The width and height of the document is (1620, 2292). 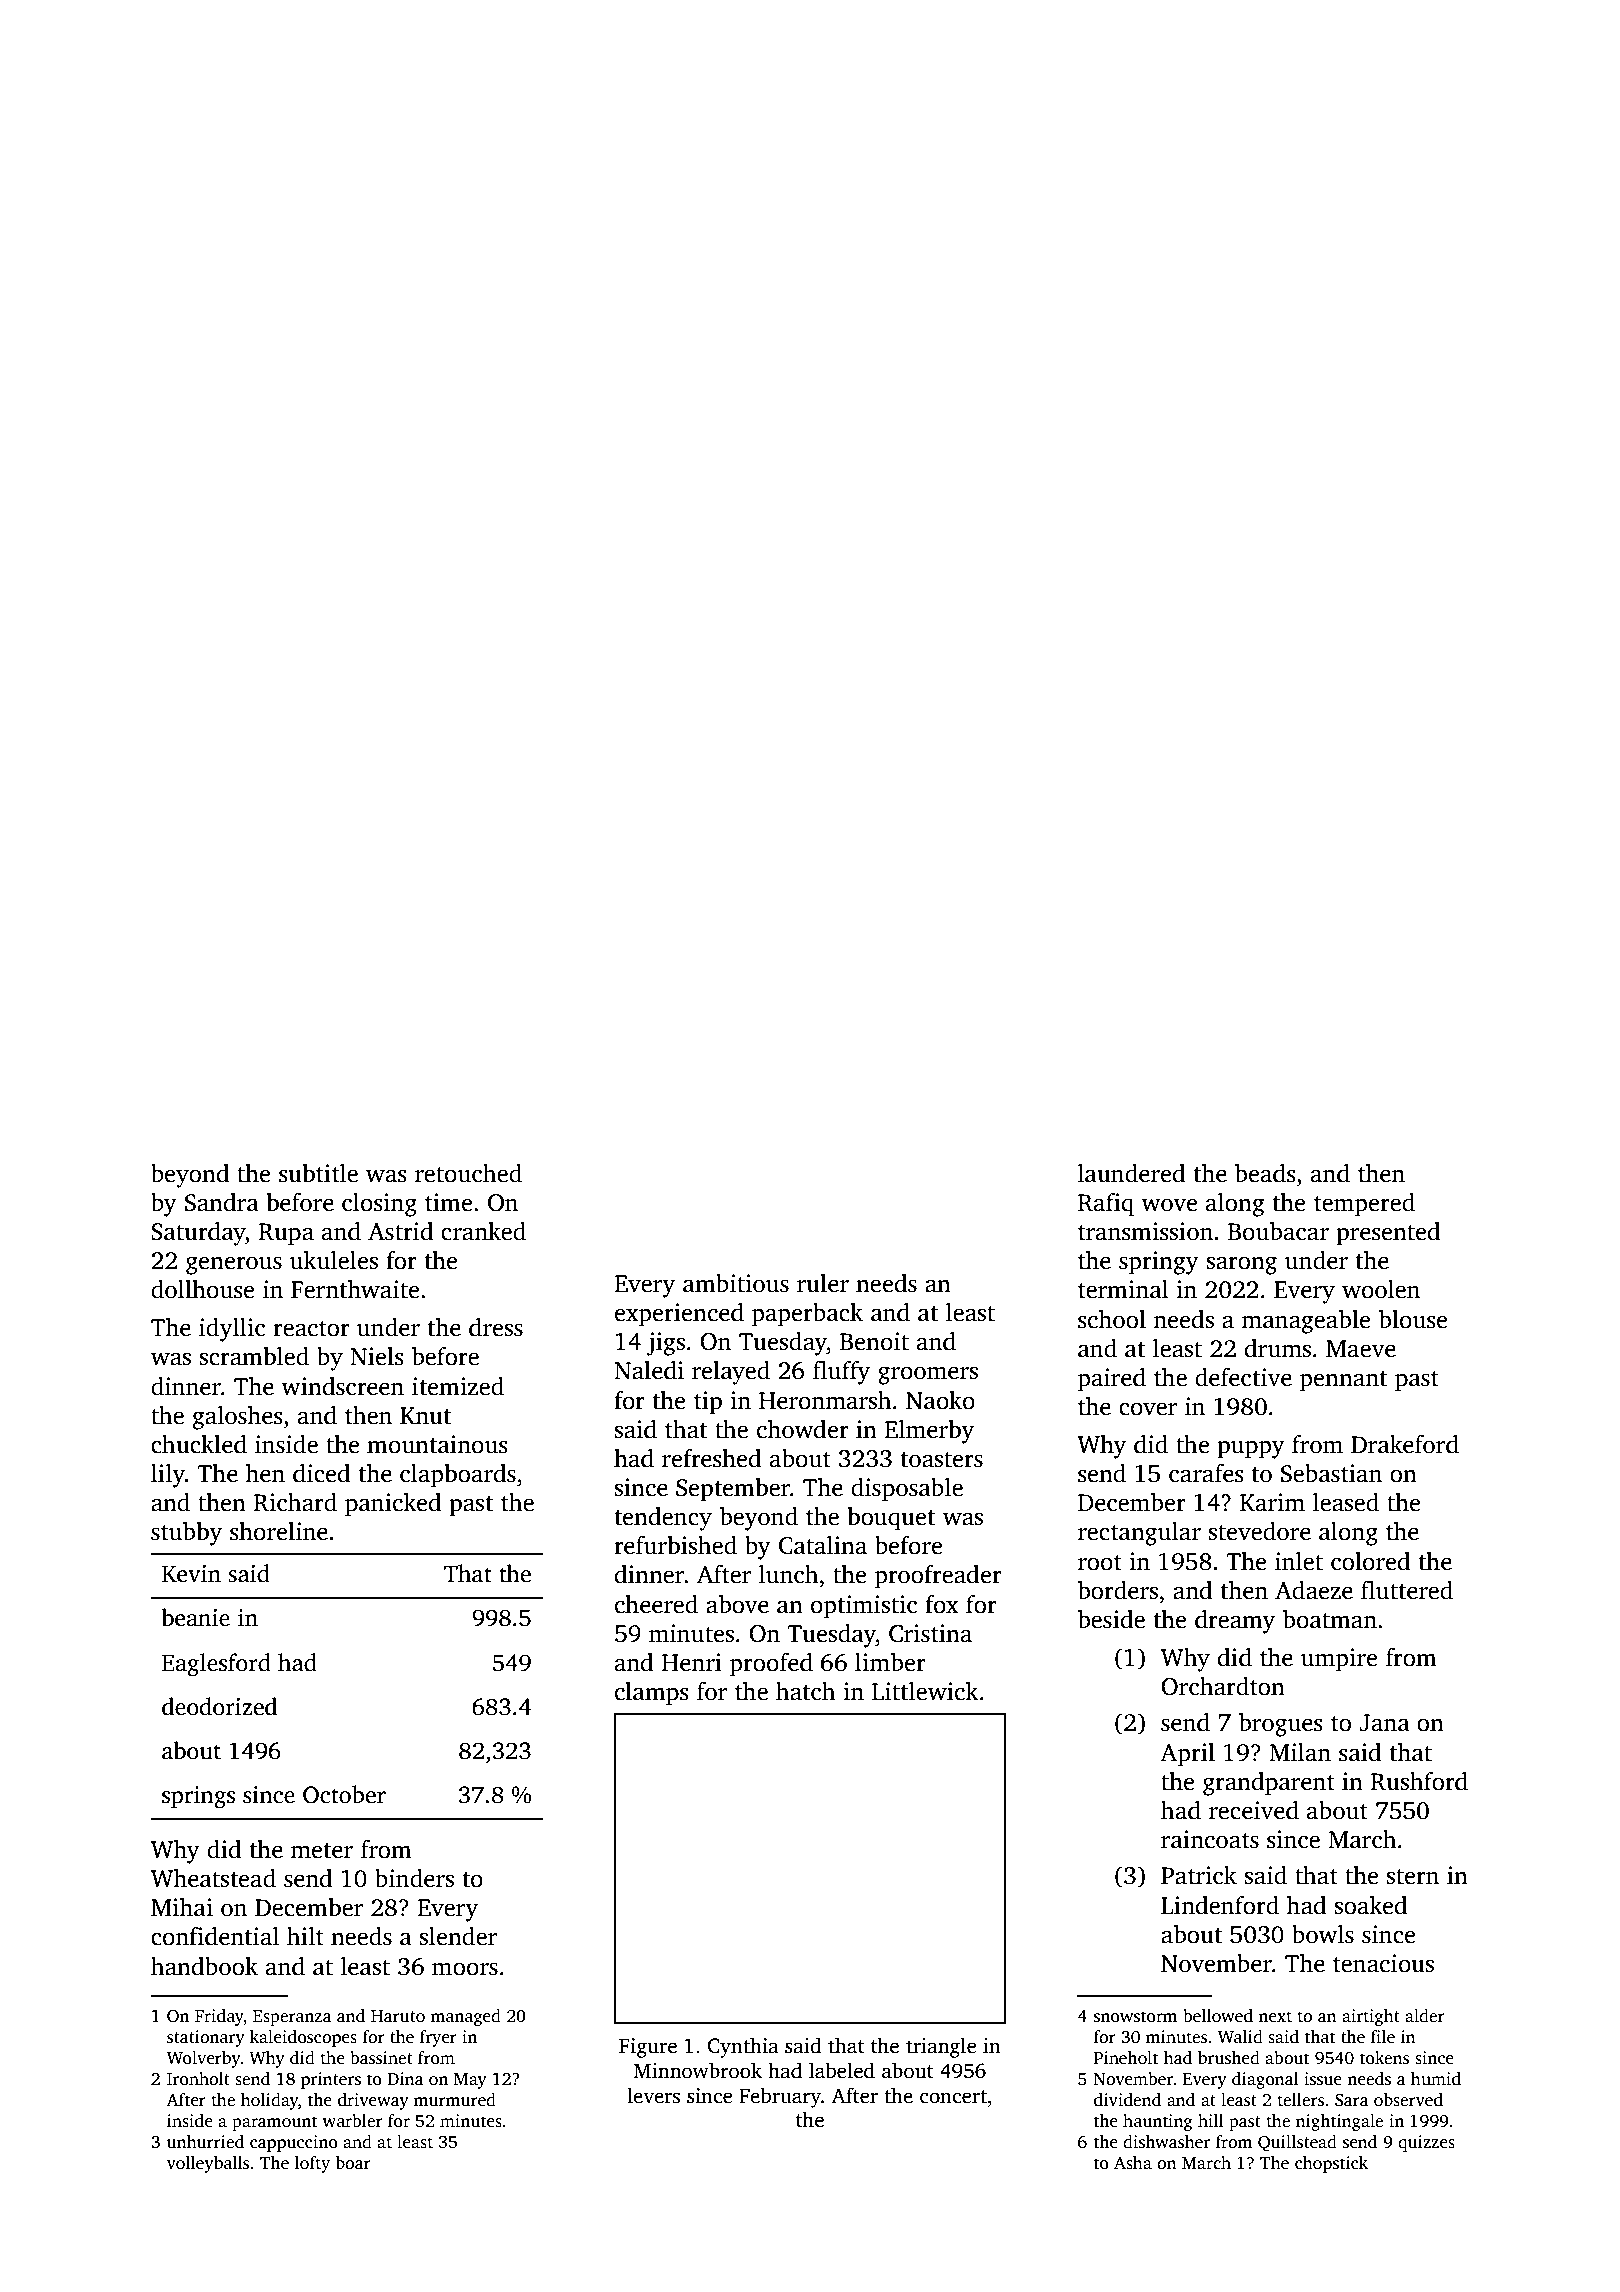 I want to click on levers, so click(x=653, y=2095).
